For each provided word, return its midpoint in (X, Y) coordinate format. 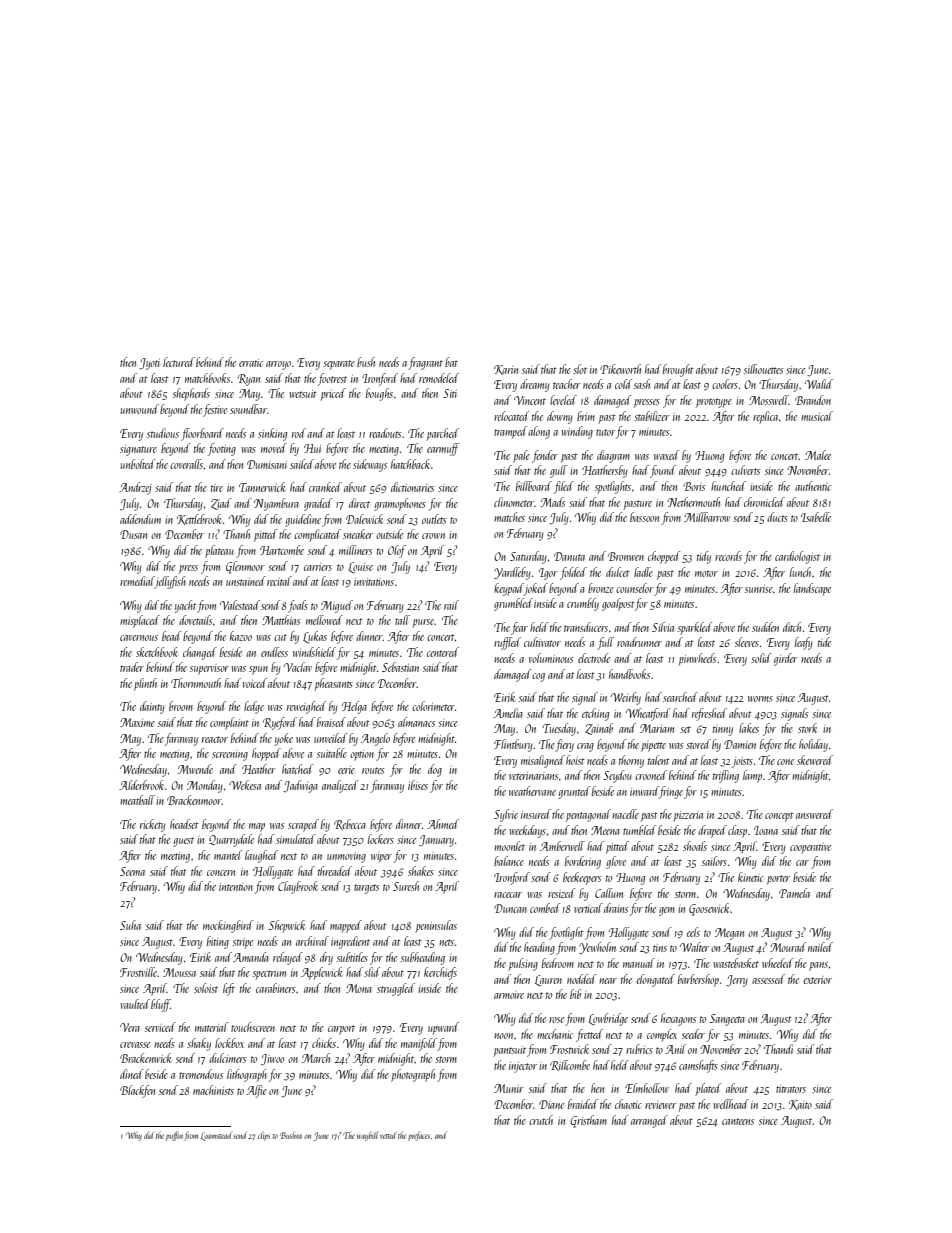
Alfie (256, 1091)
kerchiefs (440, 973)
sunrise (759, 589)
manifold (419, 1044)
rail (451, 605)
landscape (812, 589)
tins (660, 948)
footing (222, 449)
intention (236, 887)
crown (433, 536)
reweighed (306, 707)
